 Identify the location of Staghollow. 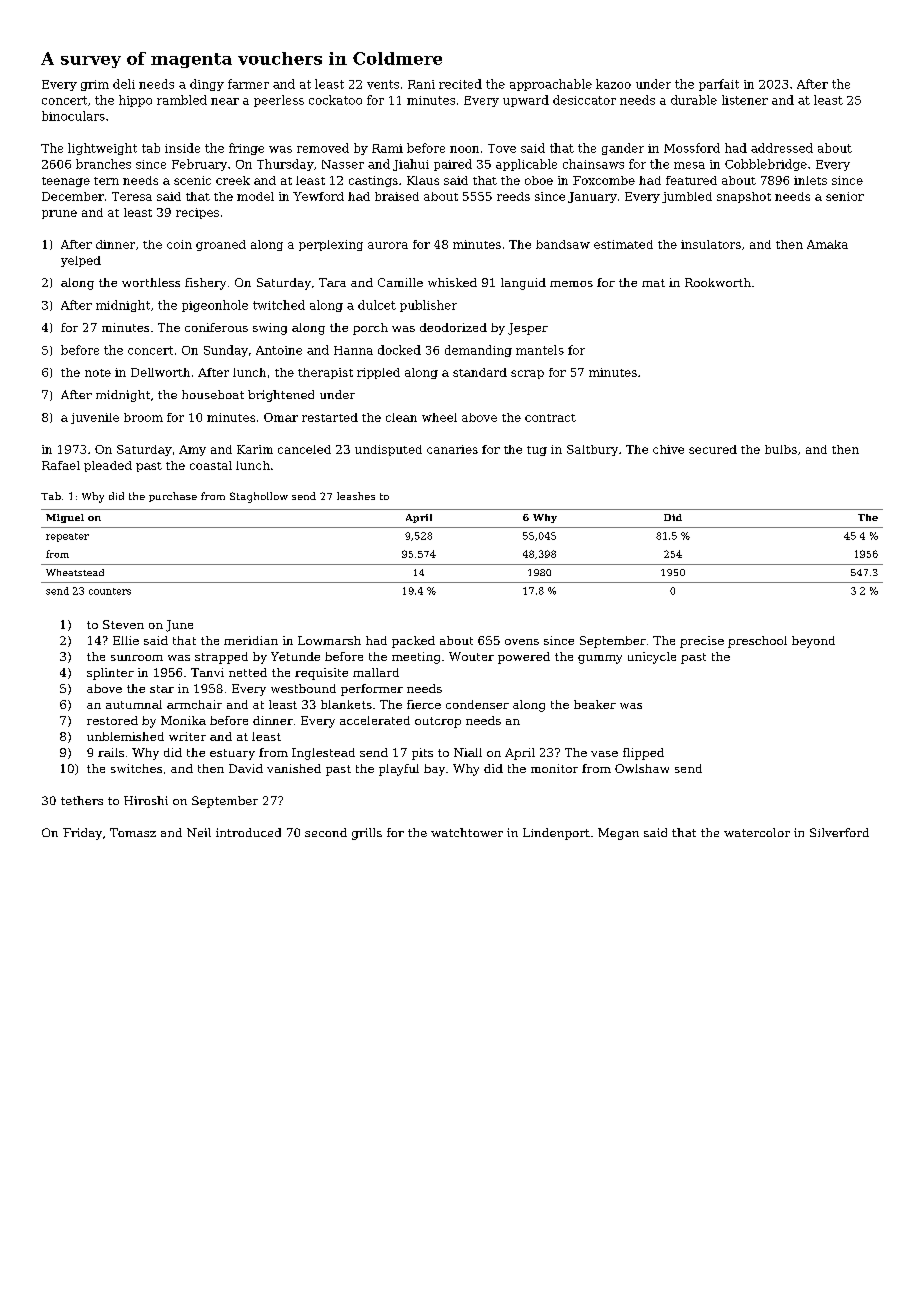
(259, 497).
